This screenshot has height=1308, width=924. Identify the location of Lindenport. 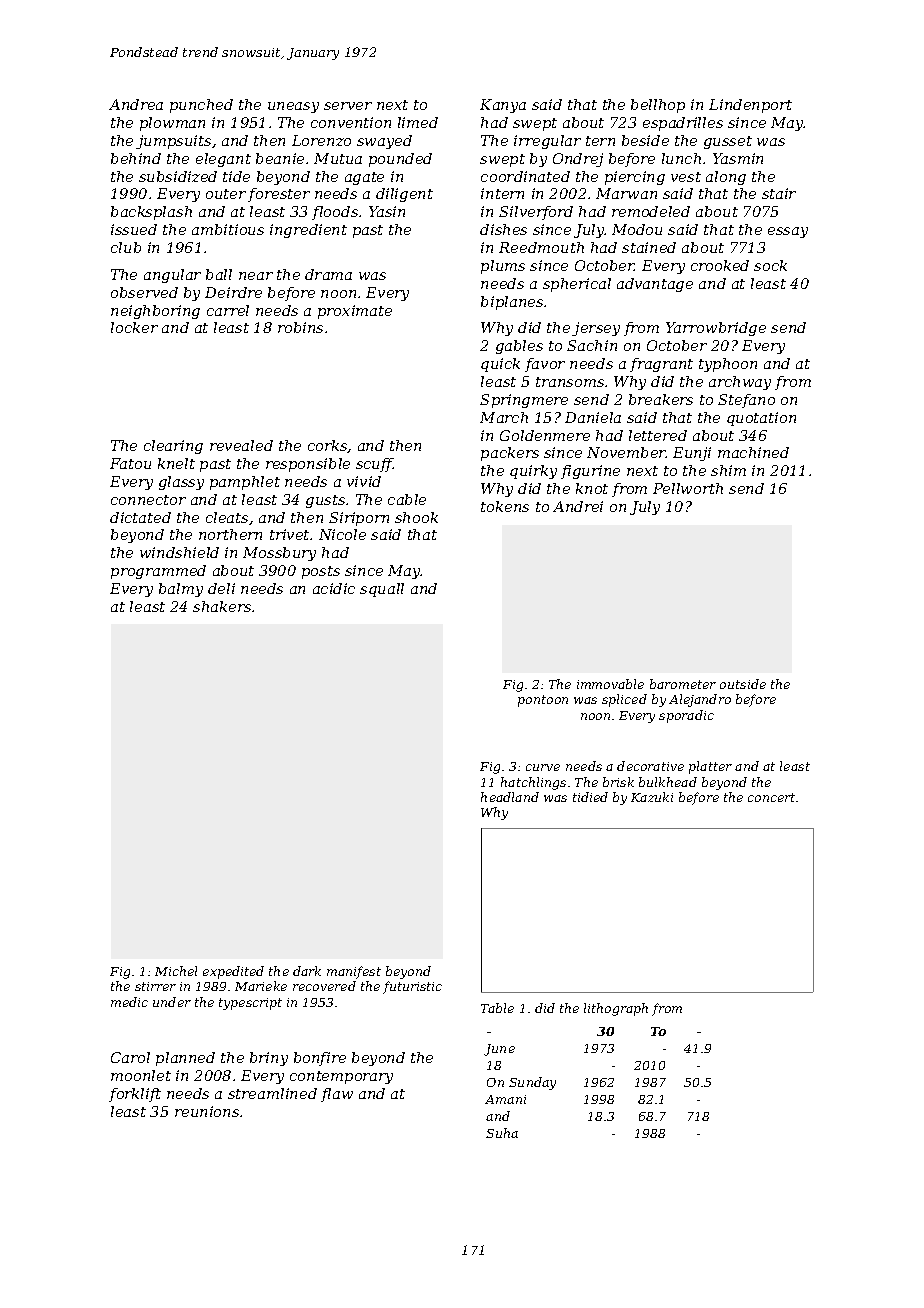
(750, 106).
